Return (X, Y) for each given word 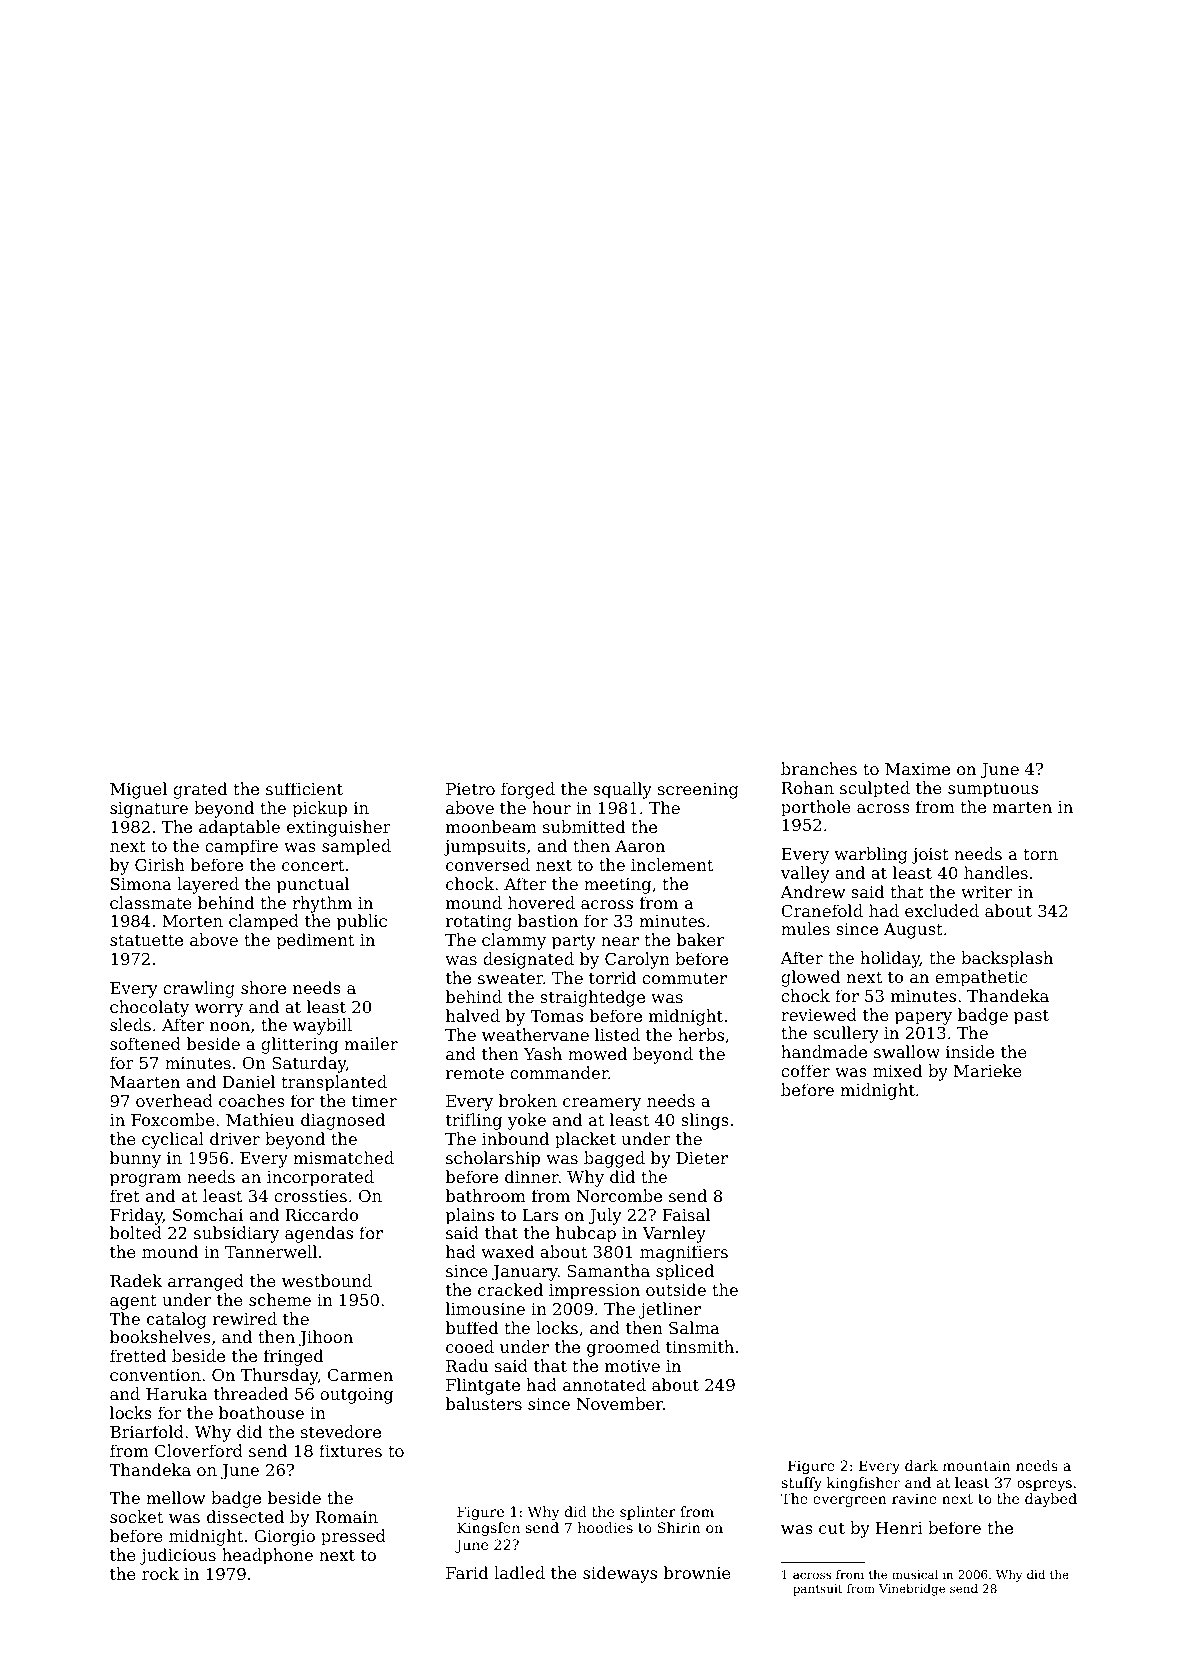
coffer (805, 1070)
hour (551, 807)
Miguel (138, 790)
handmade (824, 1051)
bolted (136, 1232)
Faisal (686, 1214)
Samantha (608, 1270)
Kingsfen (488, 1529)
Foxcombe (173, 1119)
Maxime (917, 769)
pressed (353, 1537)
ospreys (1044, 1485)
